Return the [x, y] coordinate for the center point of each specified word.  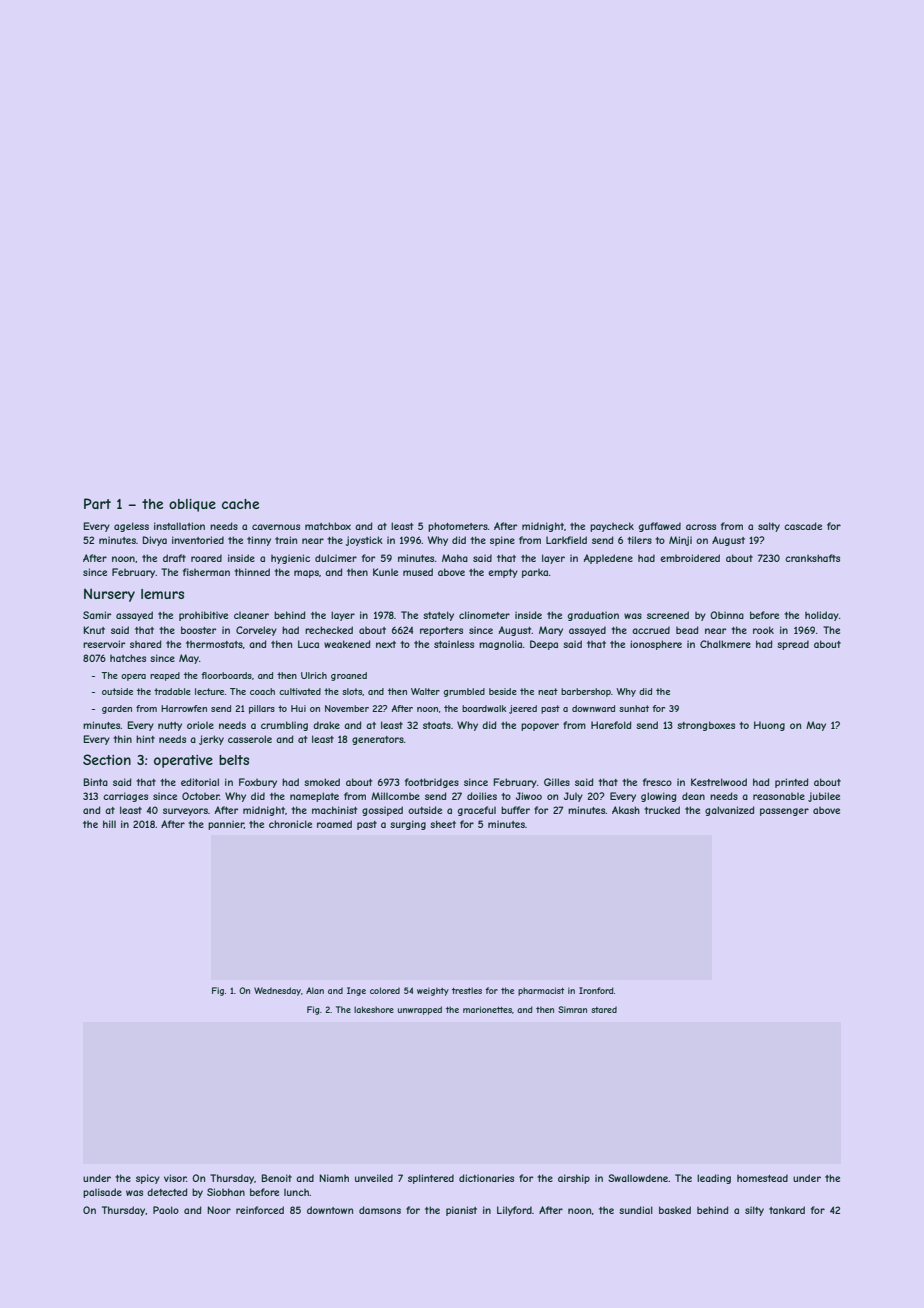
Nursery [109, 595]
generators [378, 740]
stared [604, 1009]
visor [175, 1178]
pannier [226, 825]
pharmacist [541, 991]
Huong [769, 726]
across [701, 527]
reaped [165, 676]
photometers [458, 527]
